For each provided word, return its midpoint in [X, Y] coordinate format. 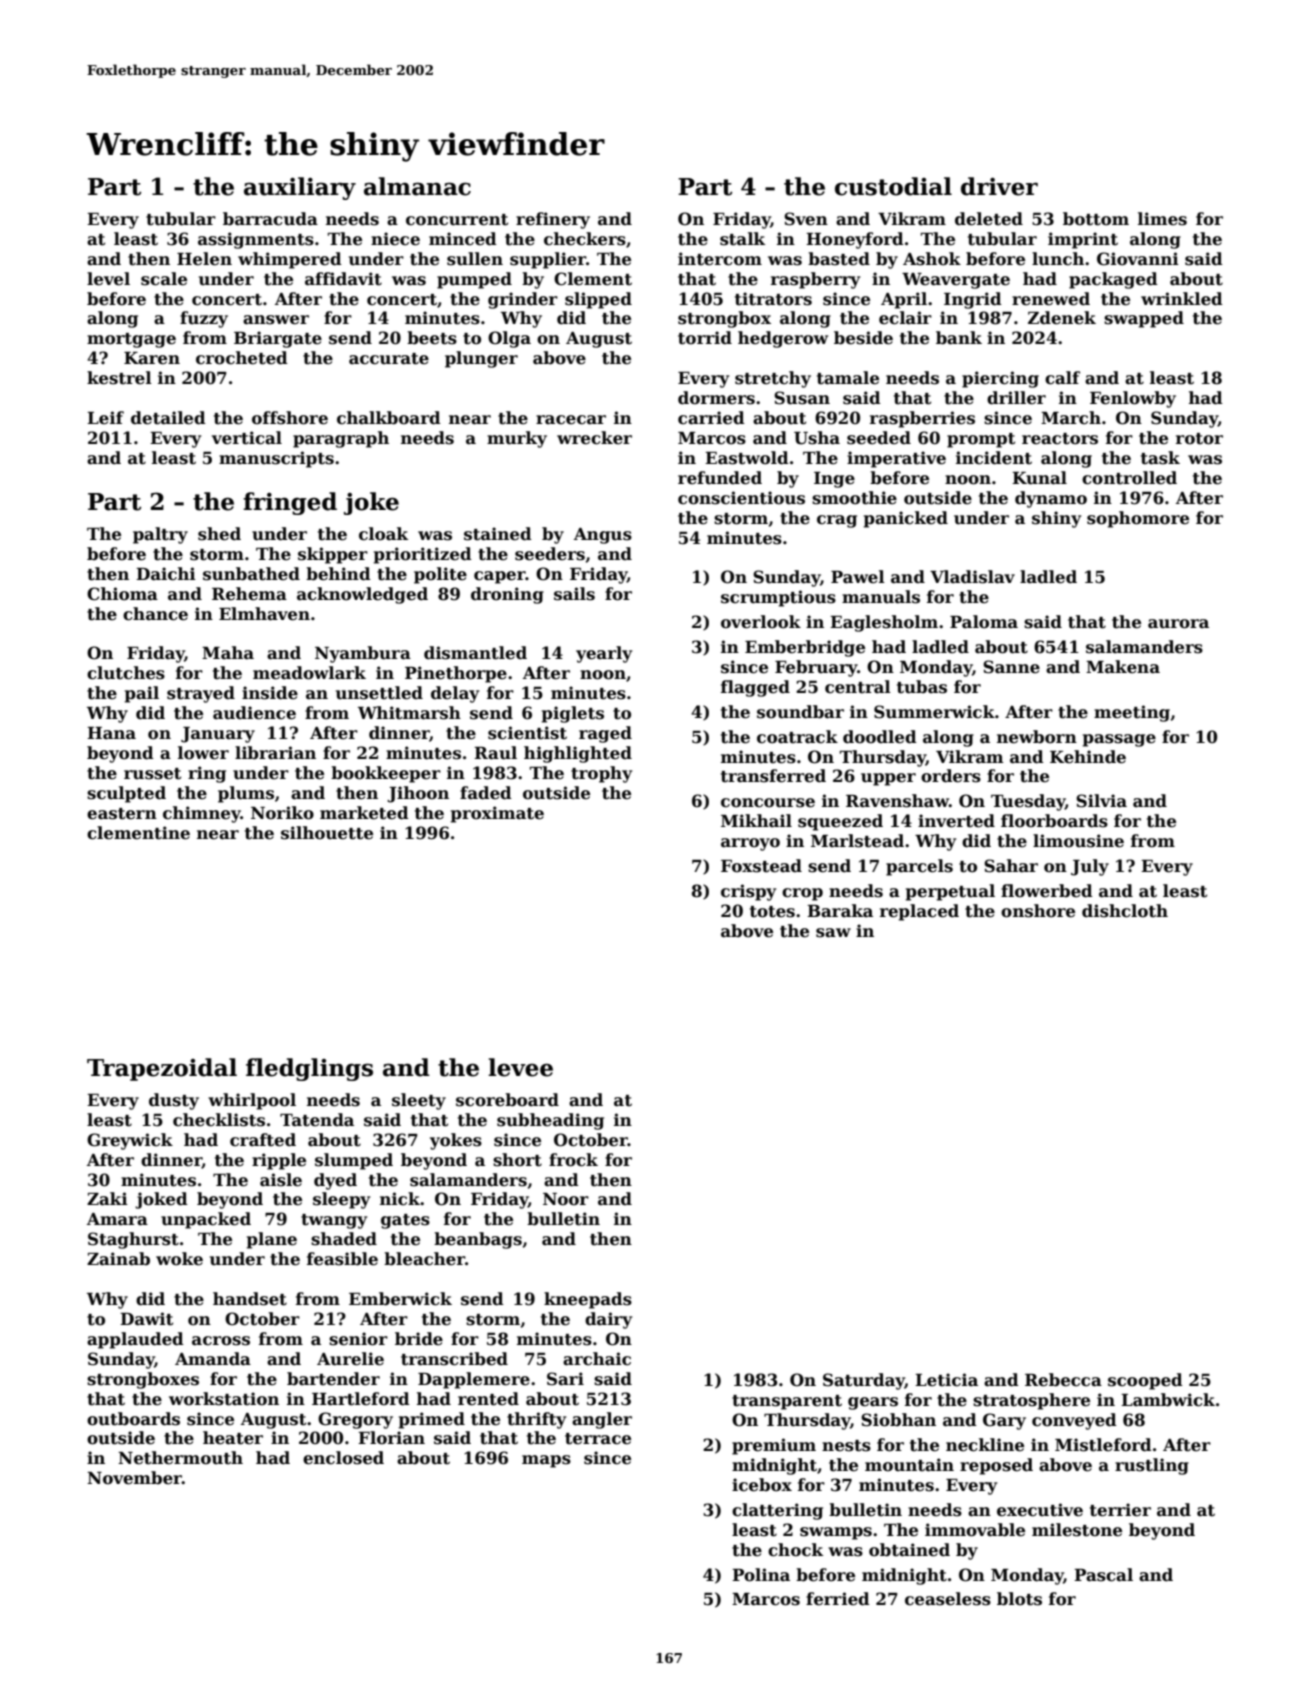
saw [833, 933]
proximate [497, 814]
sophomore [1138, 519]
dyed [335, 1181]
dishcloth [1125, 911]
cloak [383, 534]
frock [573, 1160]
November [134, 1478]
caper [500, 577]
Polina [761, 1575]
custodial [893, 186]
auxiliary [300, 188]
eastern [122, 814]
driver [999, 186]
